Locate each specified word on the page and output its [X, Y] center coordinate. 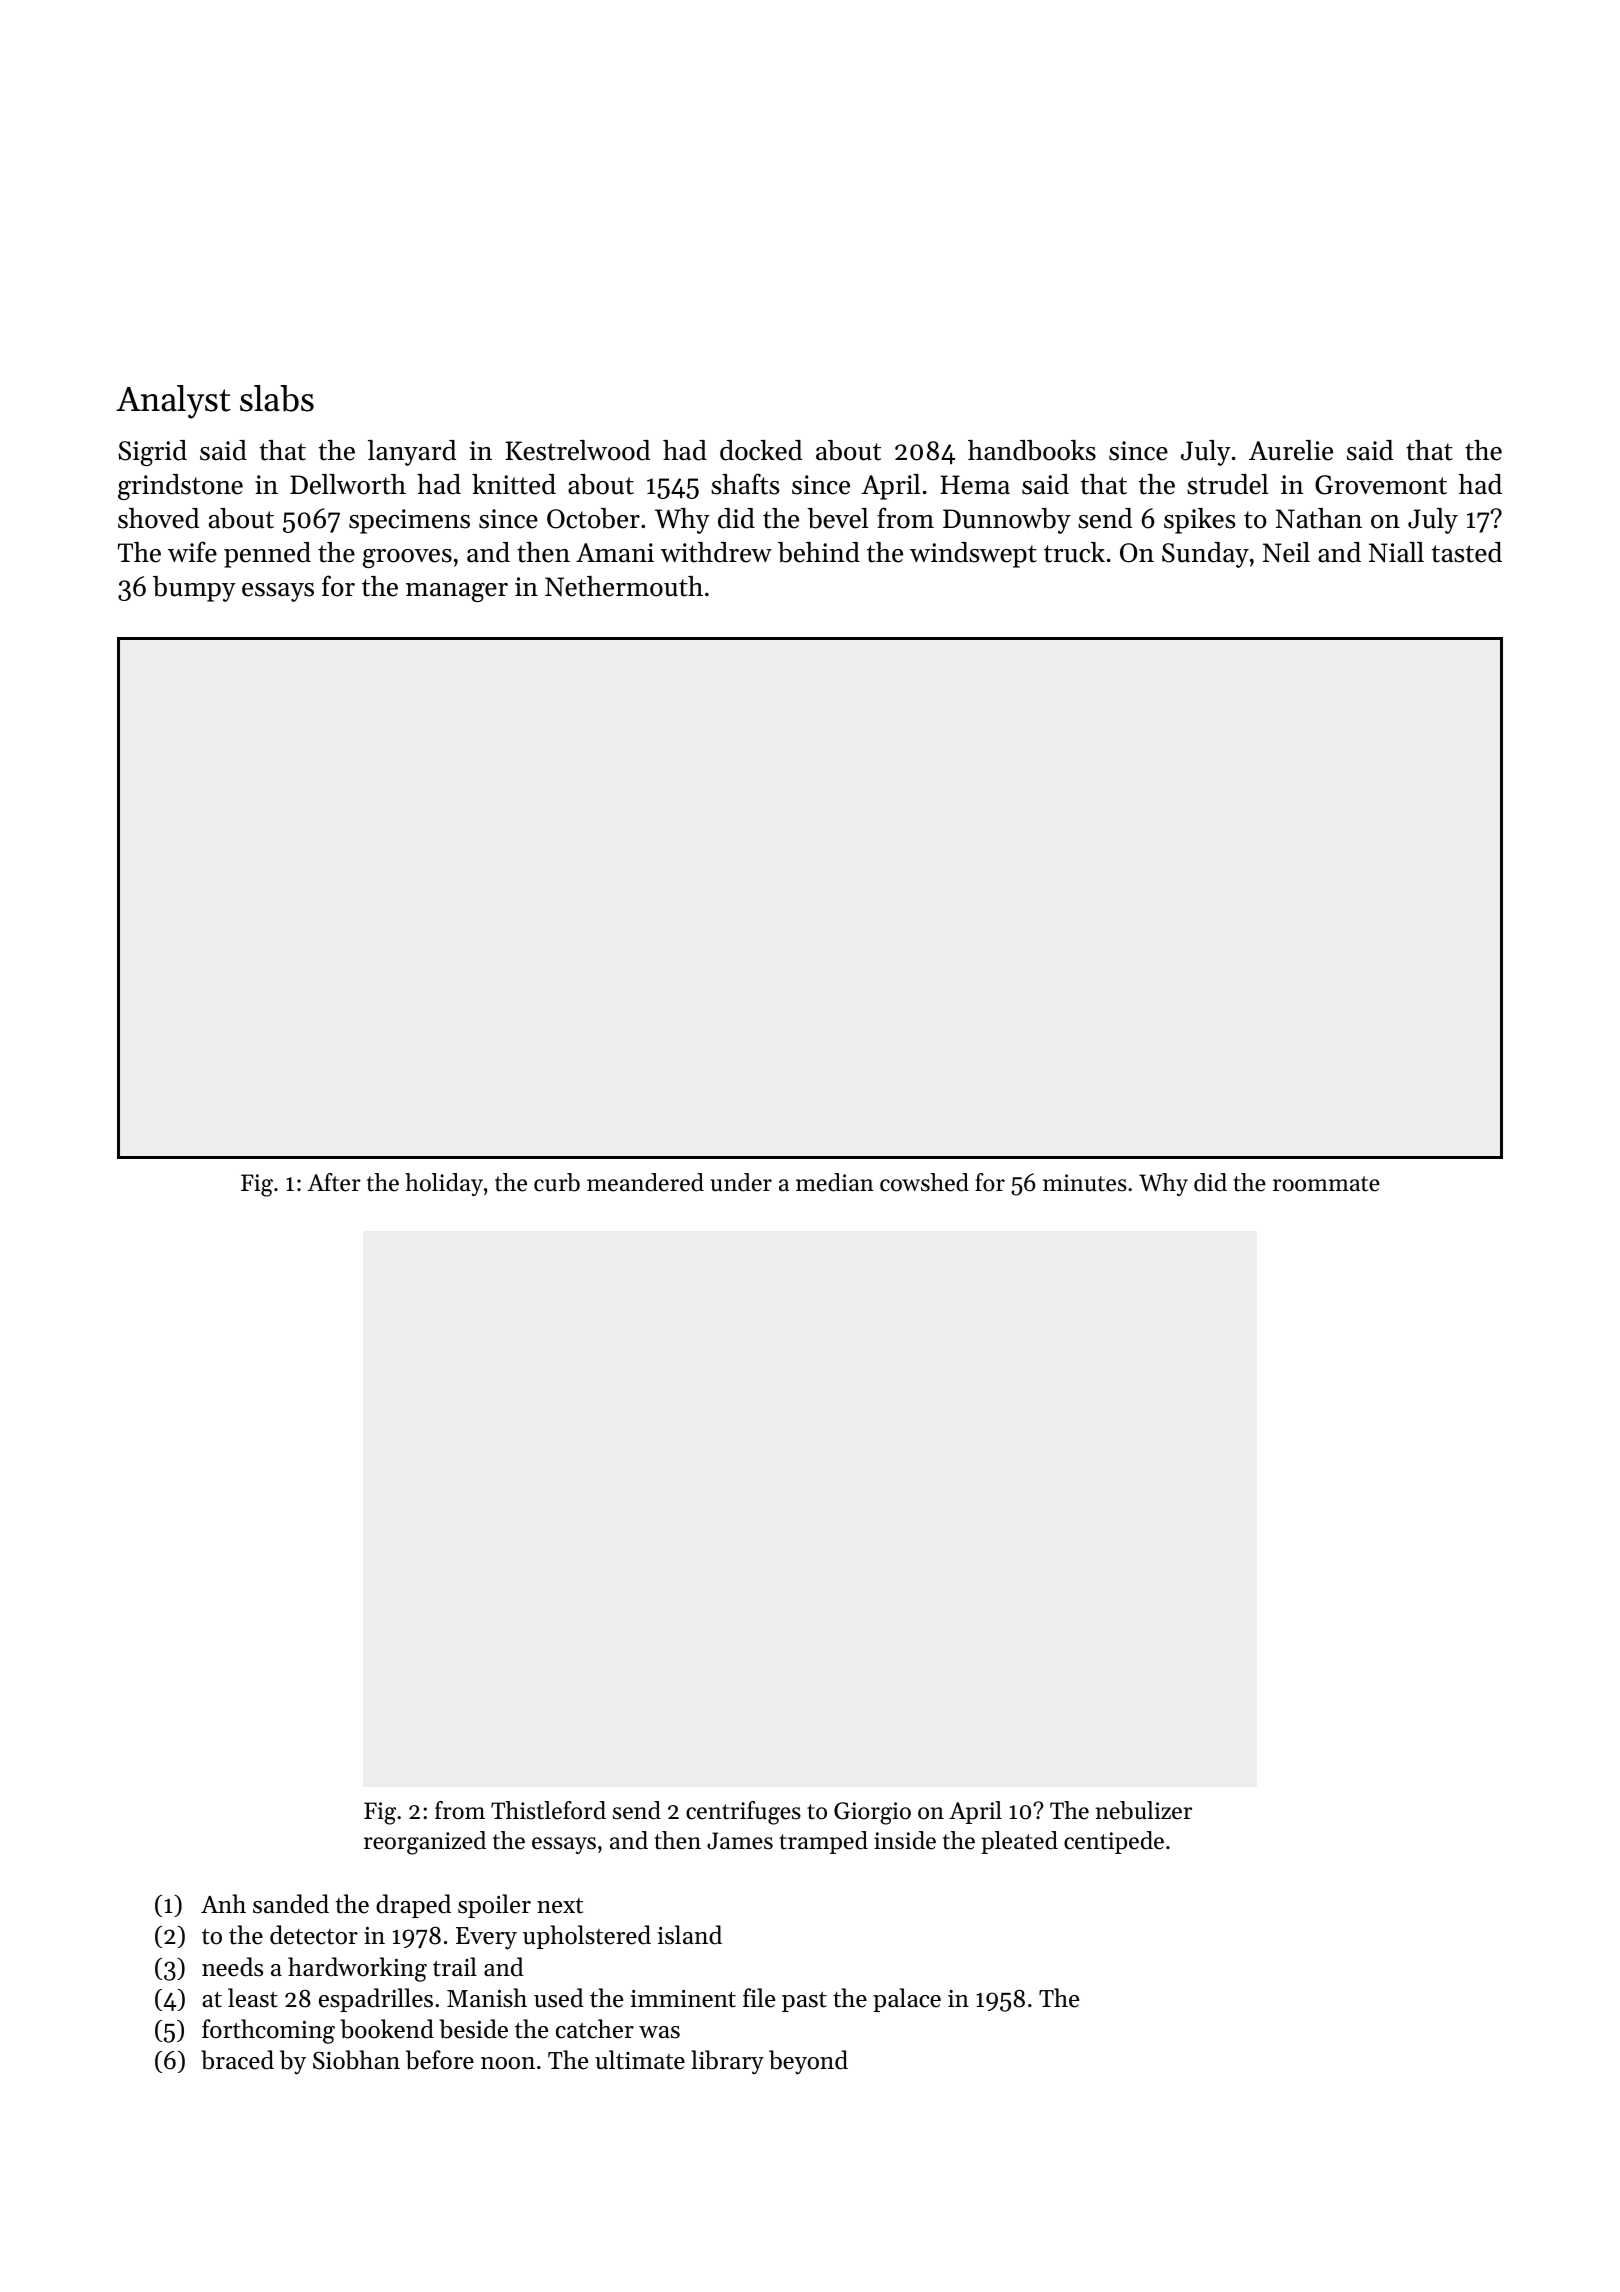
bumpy [194, 589]
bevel [837, 518]
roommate [1326, 1184]
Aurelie [1291, 450]
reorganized [425, 1843]
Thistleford [548, 1810]
